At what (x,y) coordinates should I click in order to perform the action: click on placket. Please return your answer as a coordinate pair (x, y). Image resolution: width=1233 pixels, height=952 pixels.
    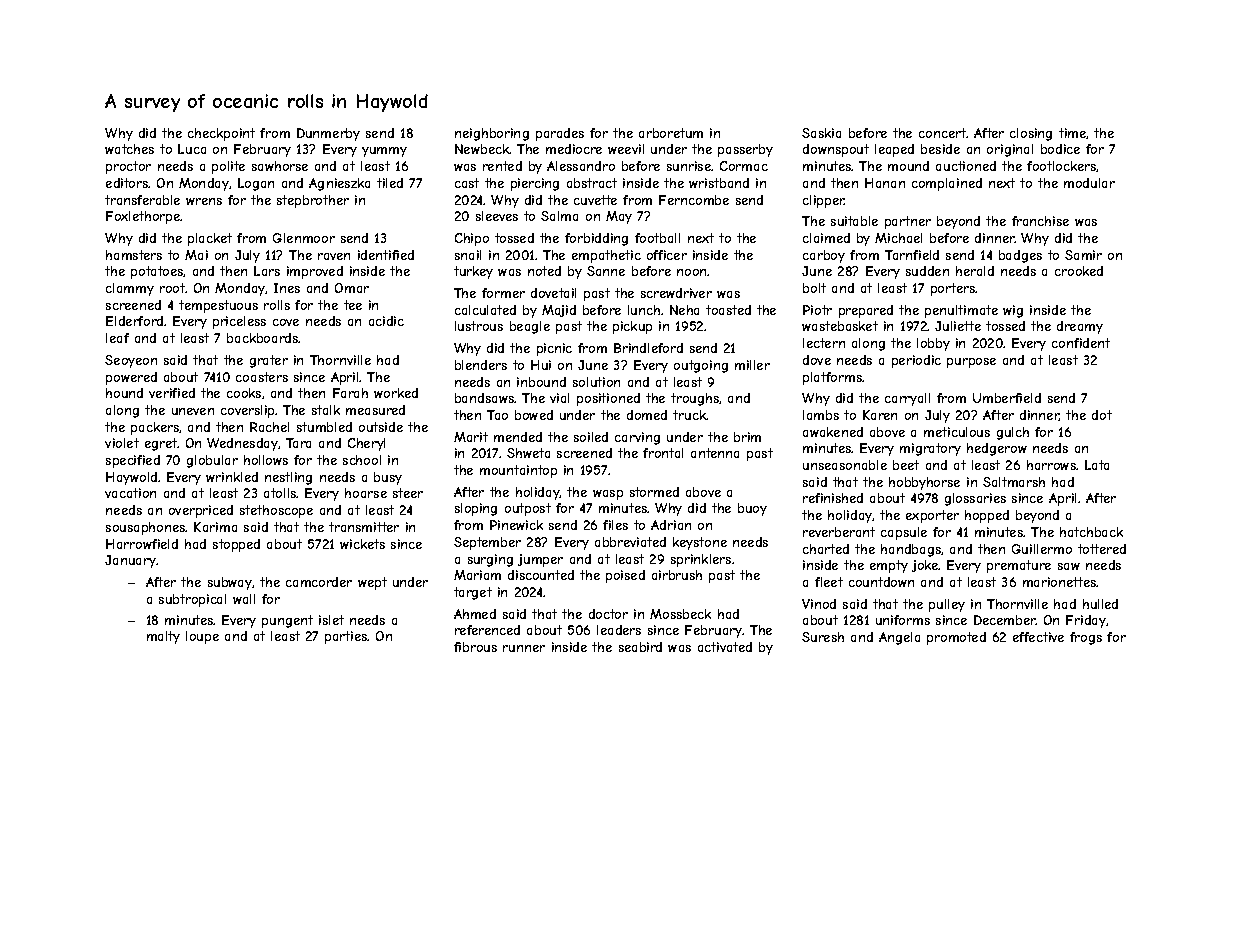
    Looking at the image, I should click on (210, 239).
